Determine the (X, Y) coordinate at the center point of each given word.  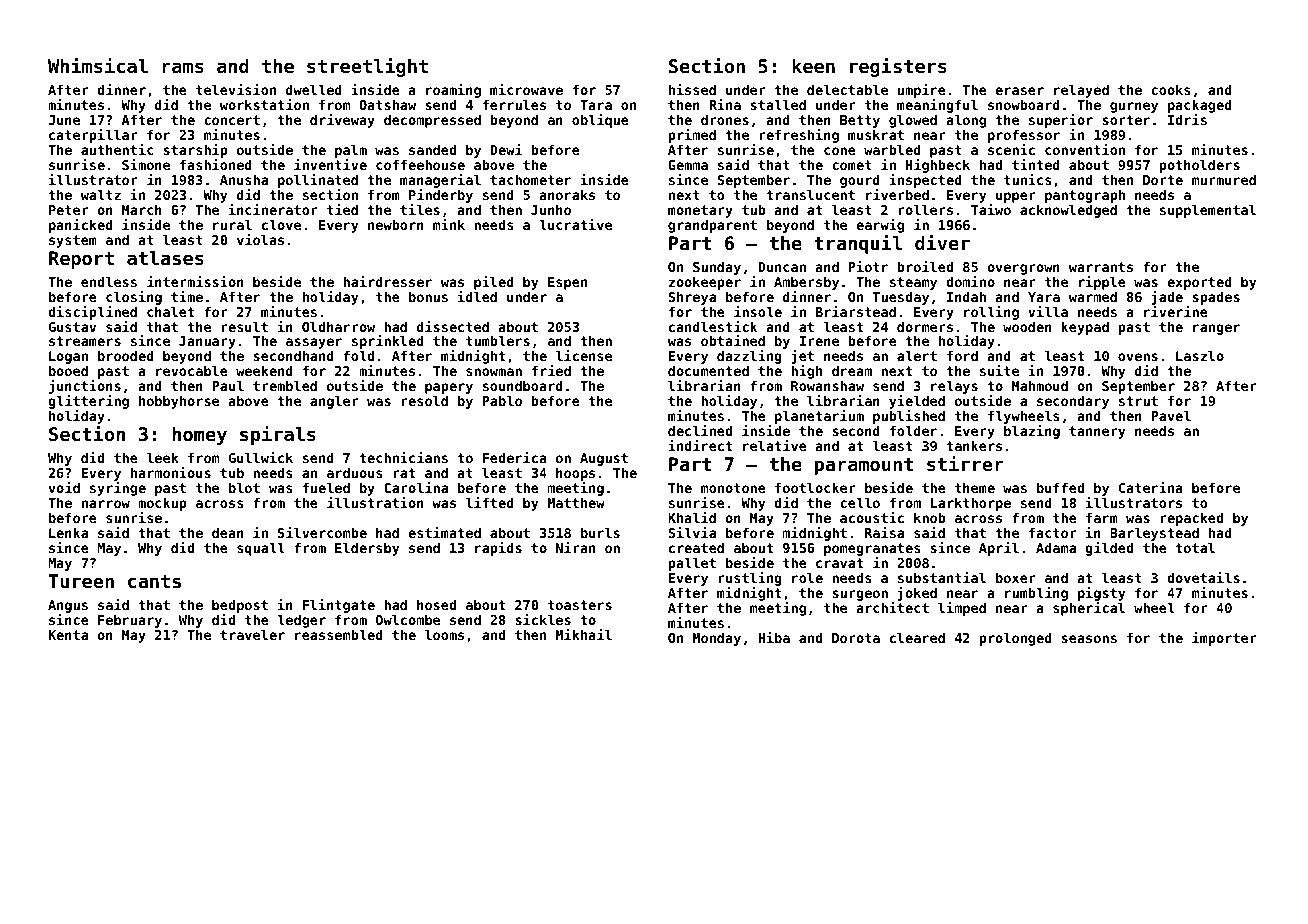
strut (1138, 401)
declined (700, 430)
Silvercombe (322, 532)
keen (813, 66)
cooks (1171, 89)
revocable (192, 371)
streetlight (367, 67)
